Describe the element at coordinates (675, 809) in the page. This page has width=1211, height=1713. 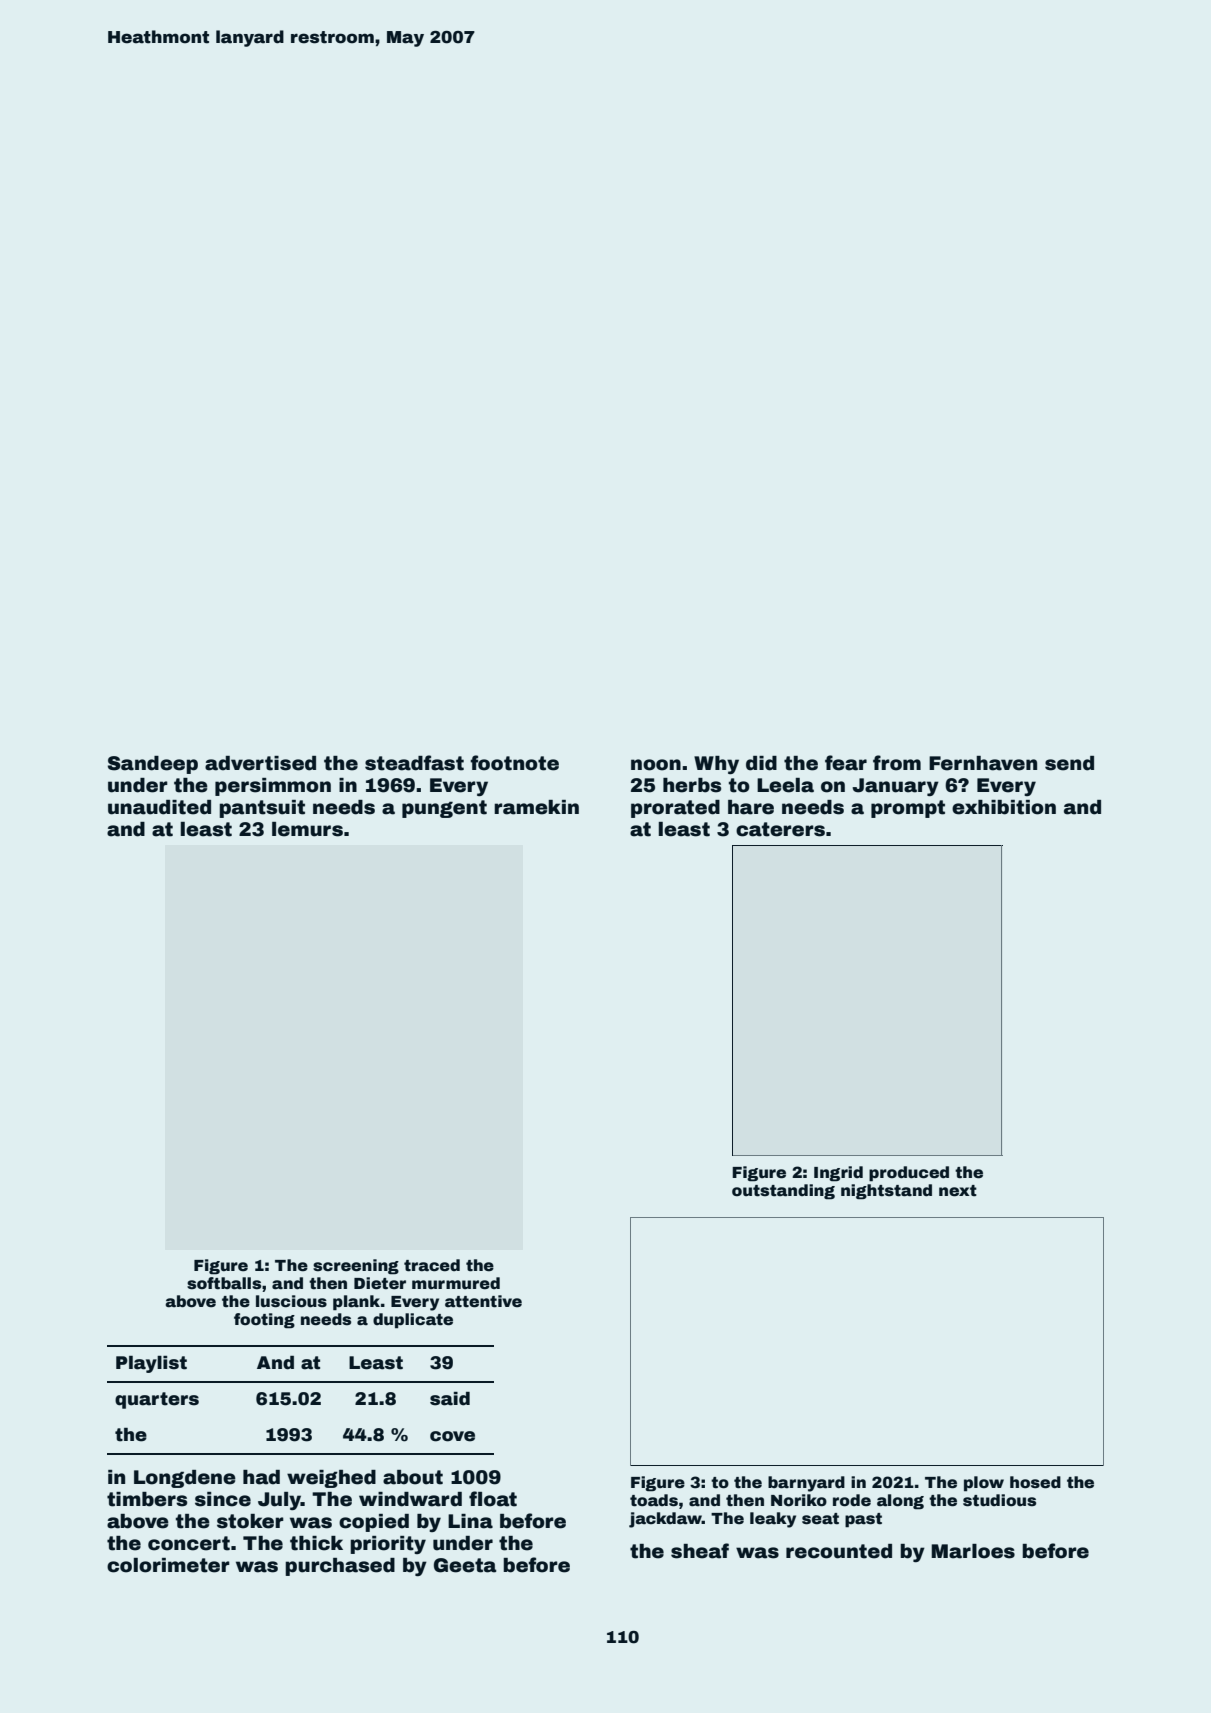
I see `prorated` at that location.
